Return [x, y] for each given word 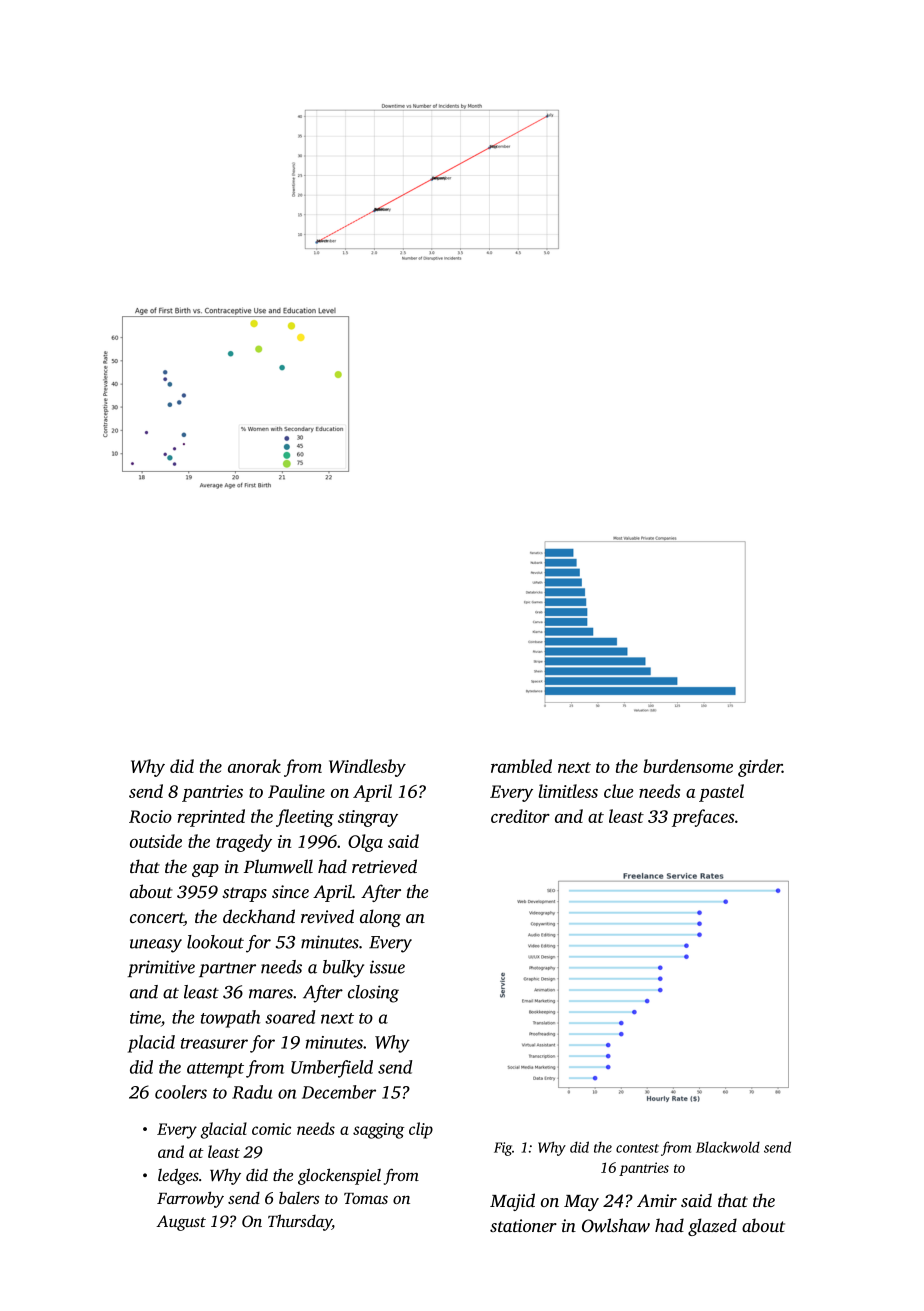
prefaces [703, 818]
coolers [181, 1092]
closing [373, 994]
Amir [657, 1200]
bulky [343, 969]
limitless [568, 791]
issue [387, 967]
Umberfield [332, 1069]
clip [421, 1130]
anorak [254, 766]
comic [271, 1129]
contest [637, 1148]
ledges [178, 1176]
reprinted [211, 818]
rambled [521, 766]
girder [760, 768]
